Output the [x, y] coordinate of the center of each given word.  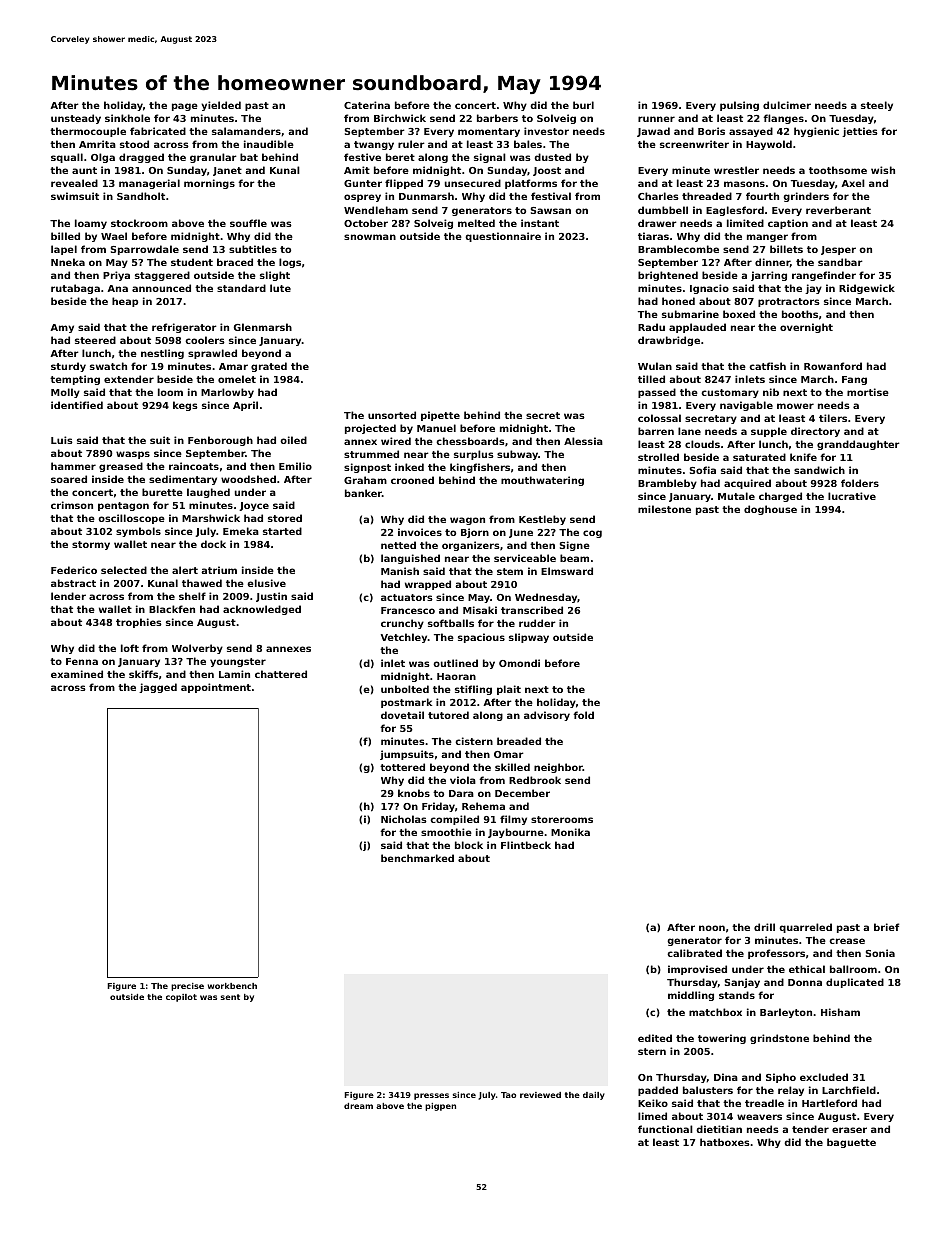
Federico [74, 570]
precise [187, 987]
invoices [420, 532]
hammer [73, 466]
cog [592, 534]
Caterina [367, 105]
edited [655, 1038]
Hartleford [829, 1103]
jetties [860, 132]
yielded [221, 106]
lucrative [852, 496]
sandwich [819, 470]
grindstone [779, 1039]
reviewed [540, 1095]
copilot [181, 998]
